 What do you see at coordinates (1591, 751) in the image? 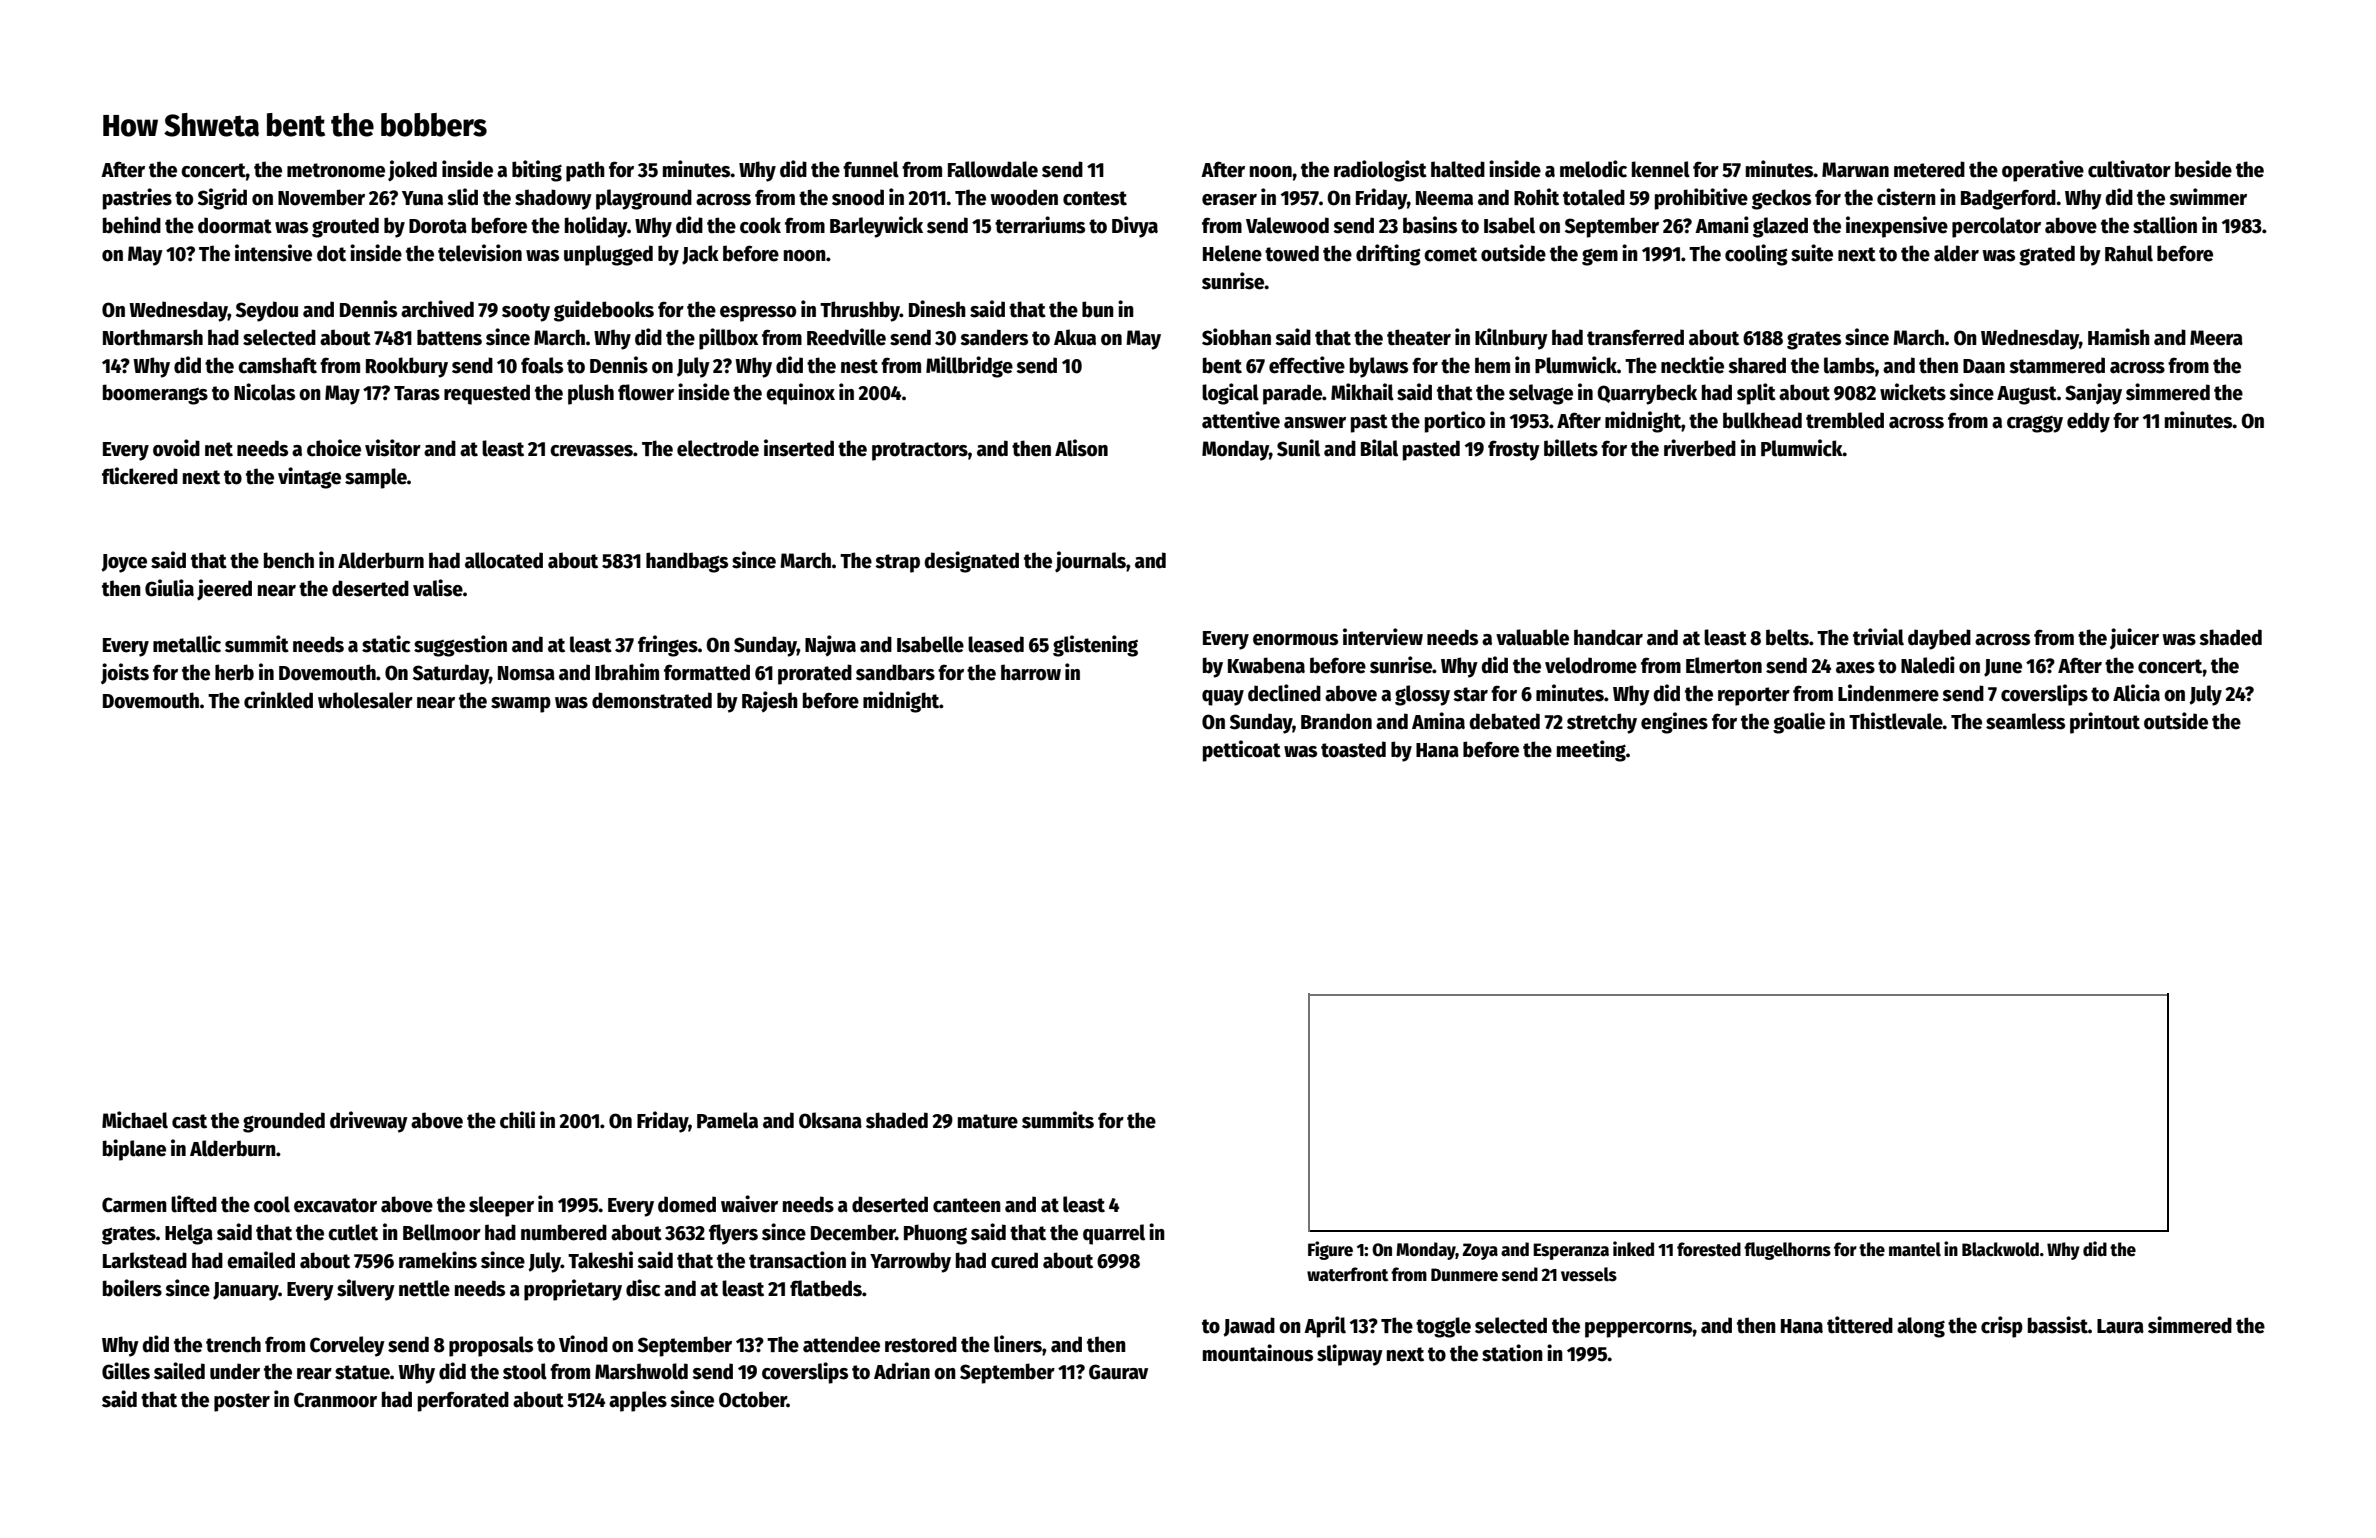
I see `meeting` at bounding box center [1591, 751].
